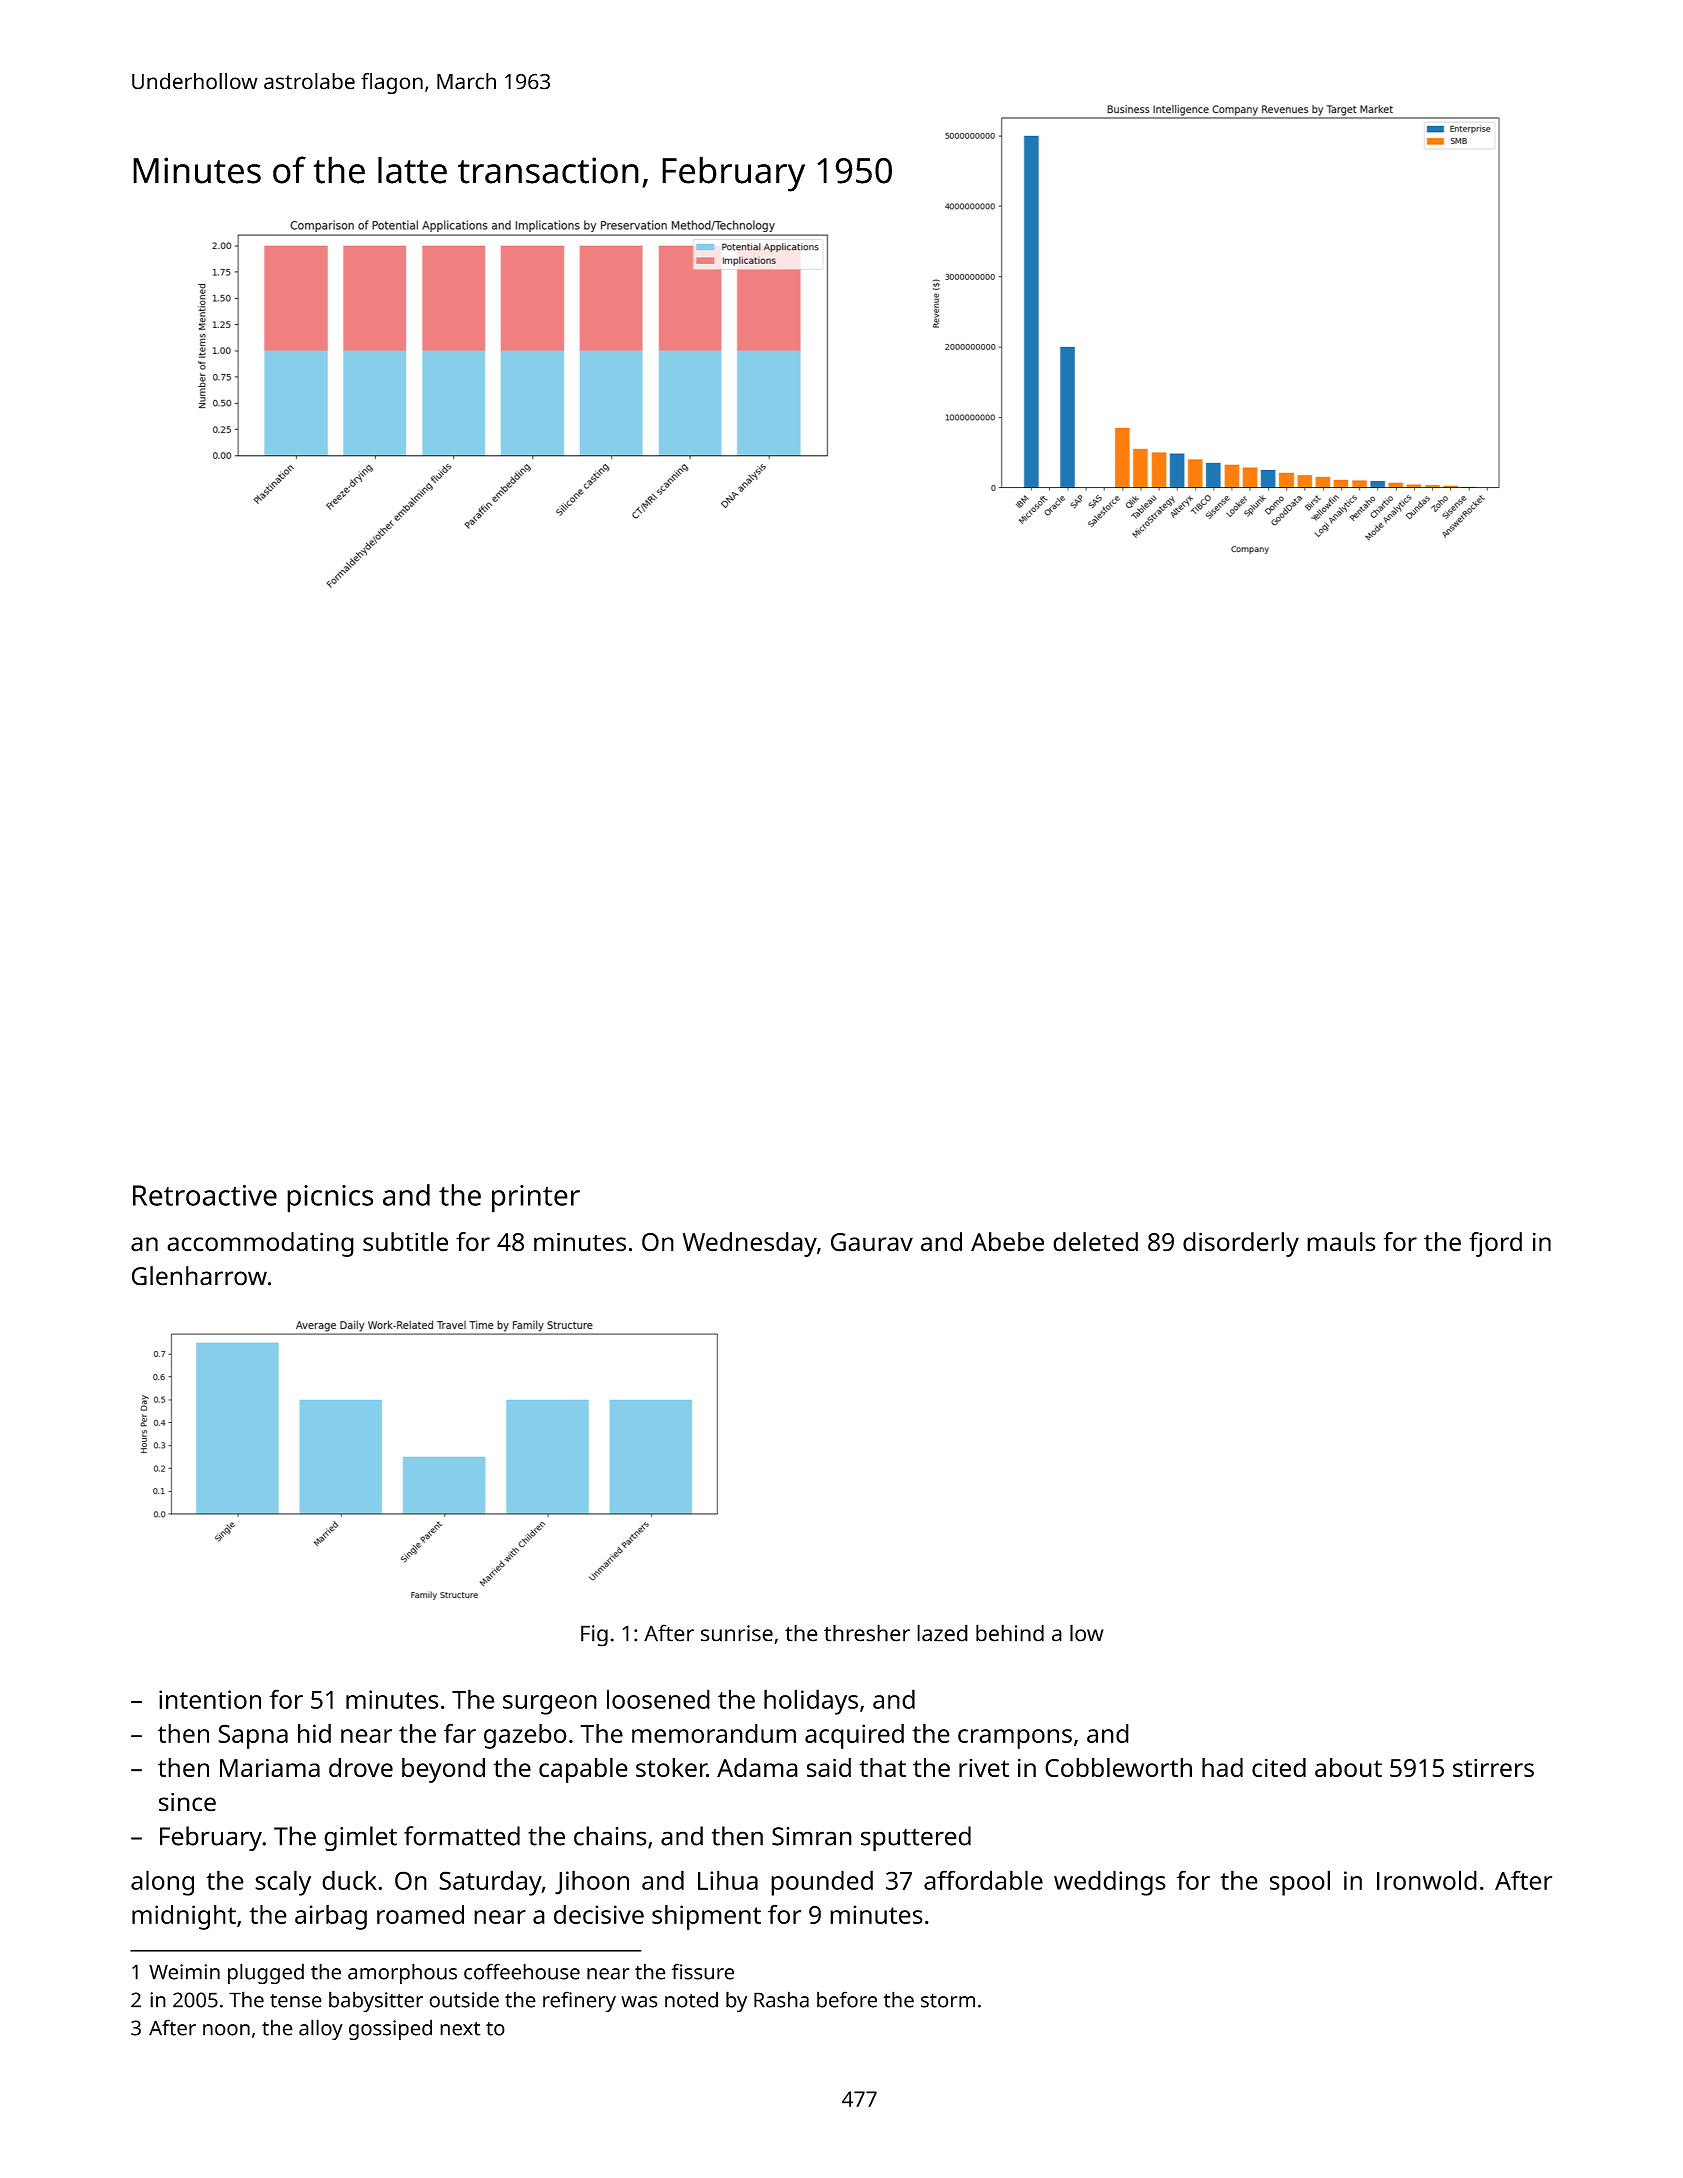 This image has height=2178, width=1683. What do you see at coordinates (460, 2028) in the image?
I see `next` at bounding box center [460, 2028].
